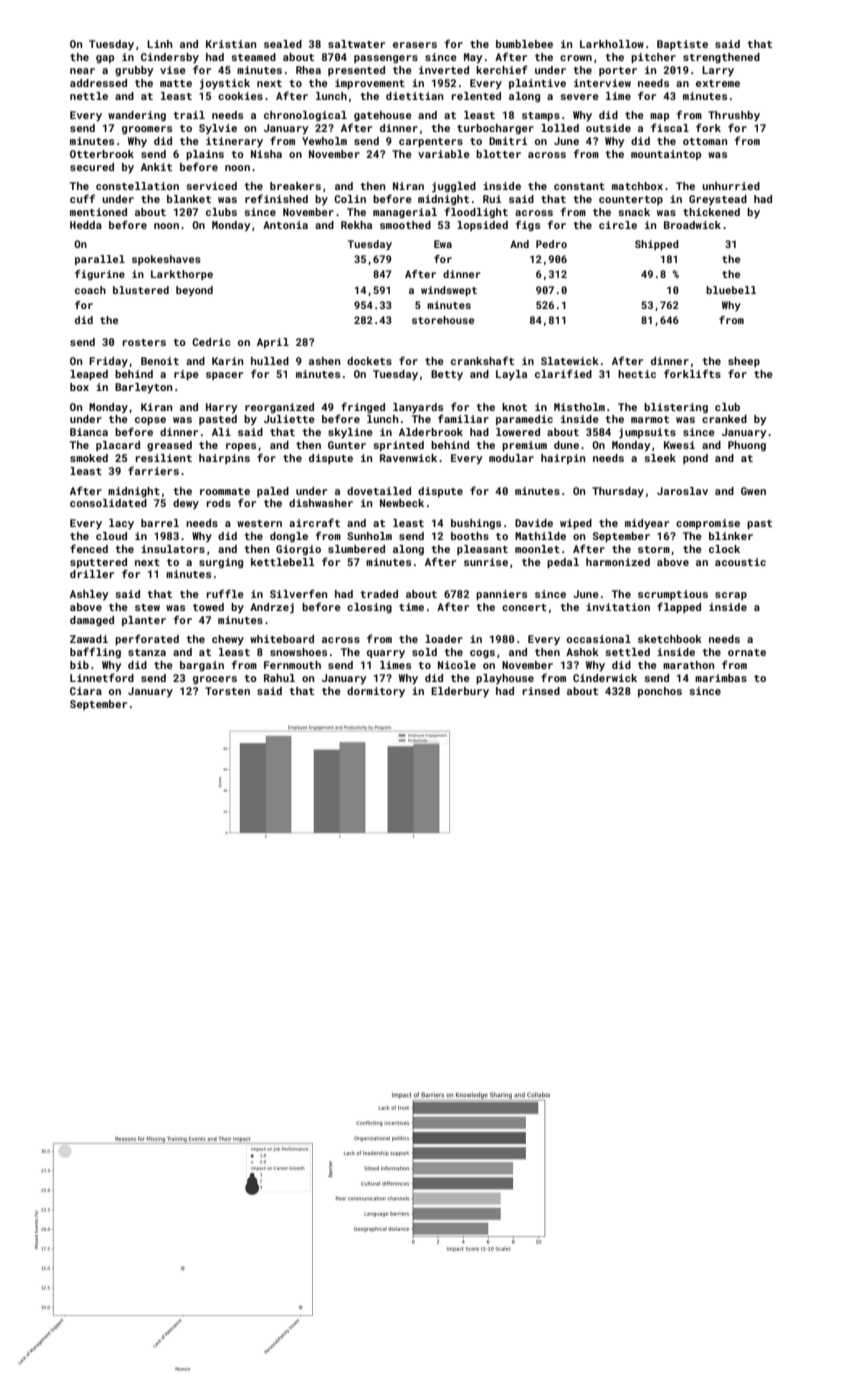 The height and width of the screenshot is (1400, 849). What do you see at coordinates (541, 691) in the screenshot?
I see `rinsed` at bounding box center [541, 691].
